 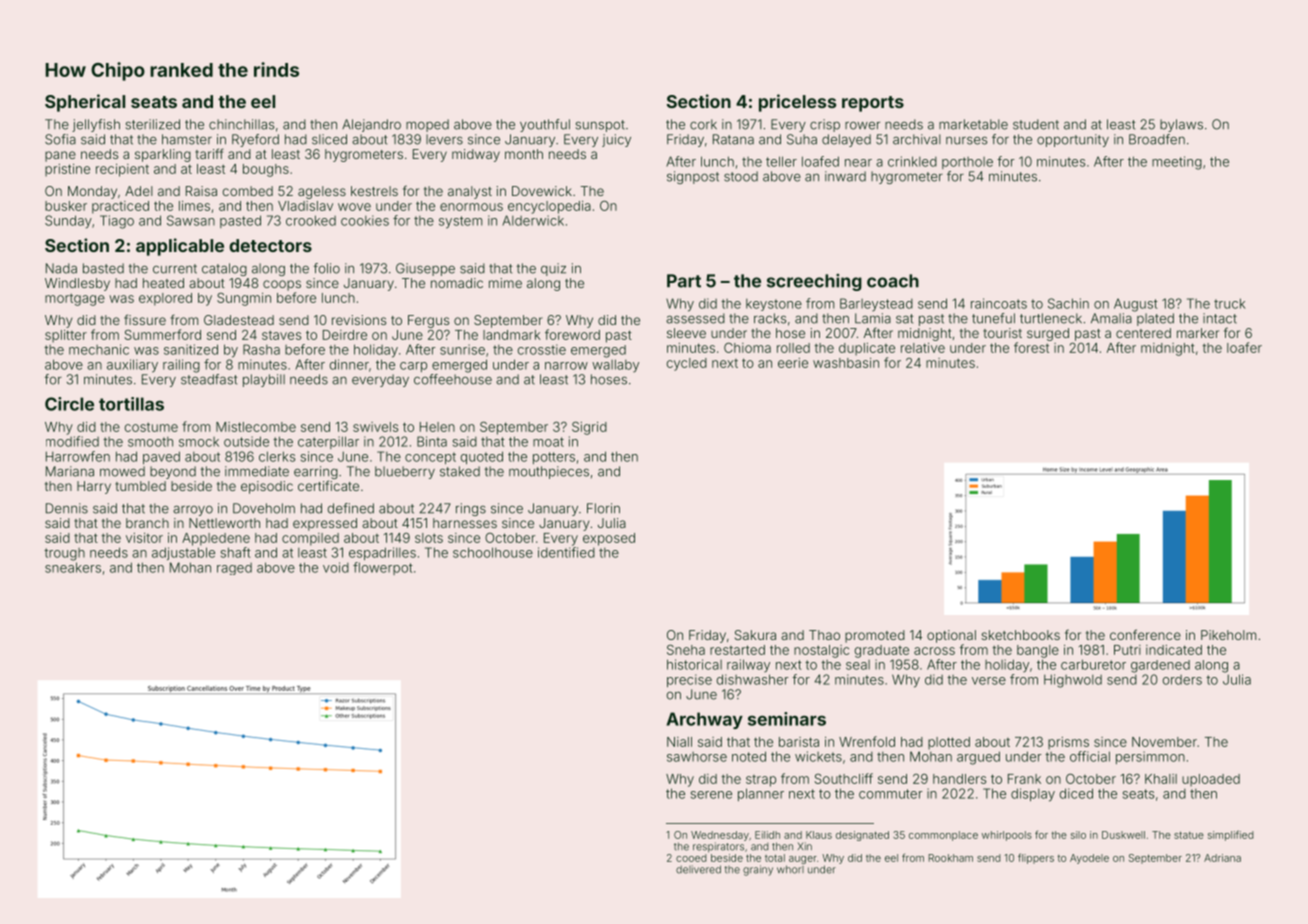 What do you see at coordinates (733, 139) in the screenshot?
I see `Ratana` at bounding box center [733, 139].
